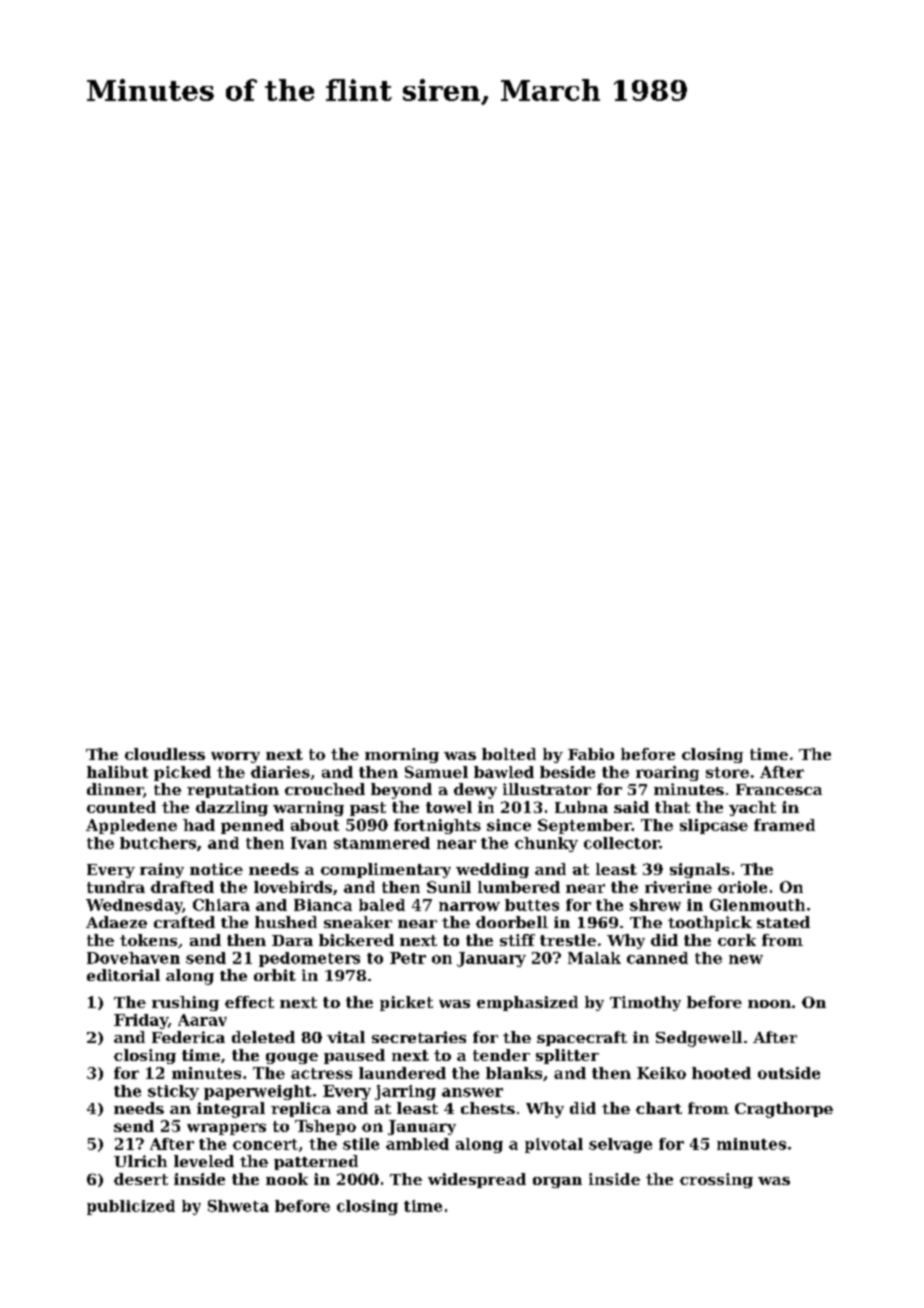 Image resolution: width=924 pixels, height=1308 pixels. What do you see at coordinates (131, 1207) in the document?
I see `publicized` at bounding box center [131, 1207].
